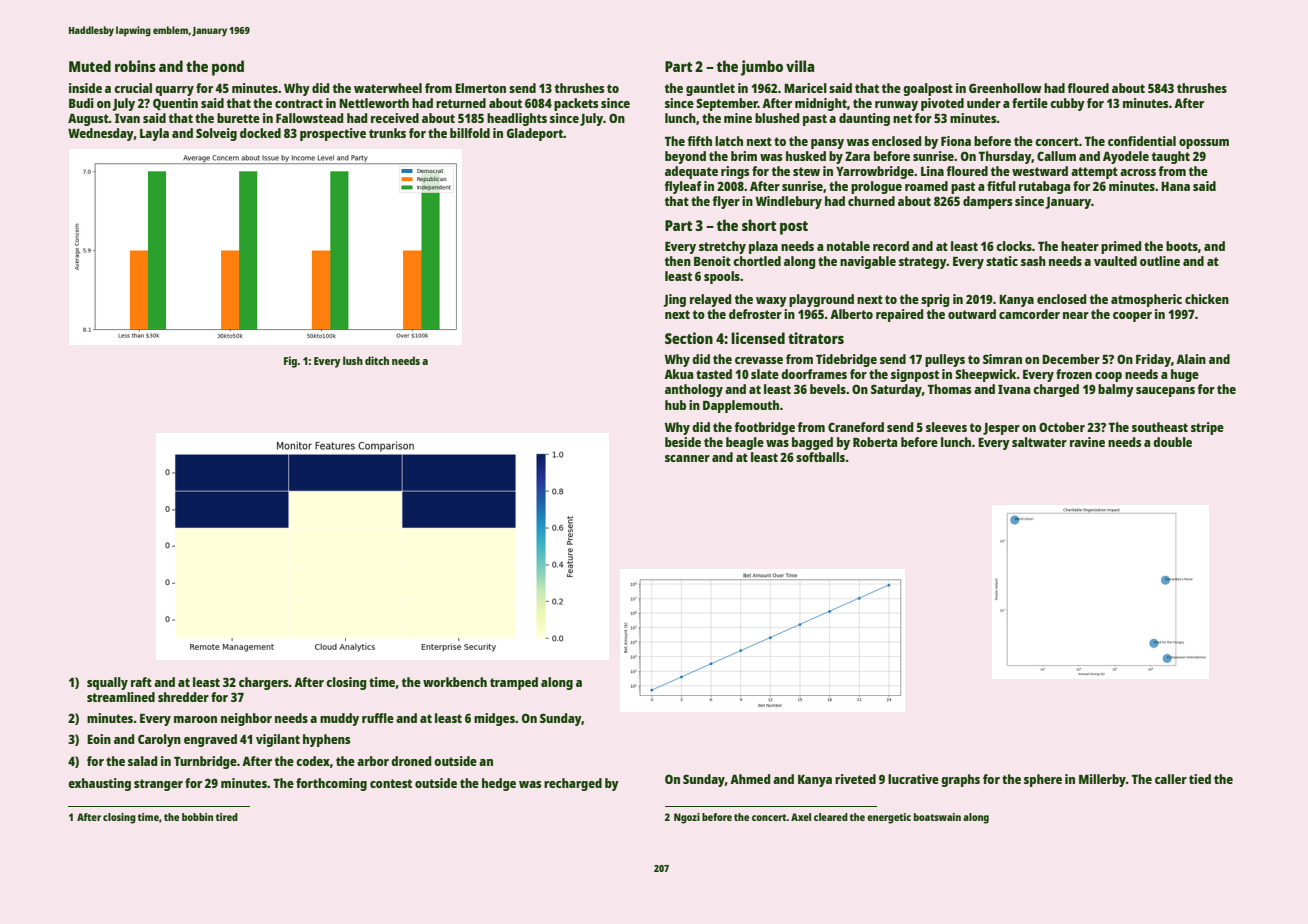 This screenshot has width=1308, height=924. What do you see at coordinates (264, 683) in the screenshot?
I see `chargers` at bounding box center [264, 683].
